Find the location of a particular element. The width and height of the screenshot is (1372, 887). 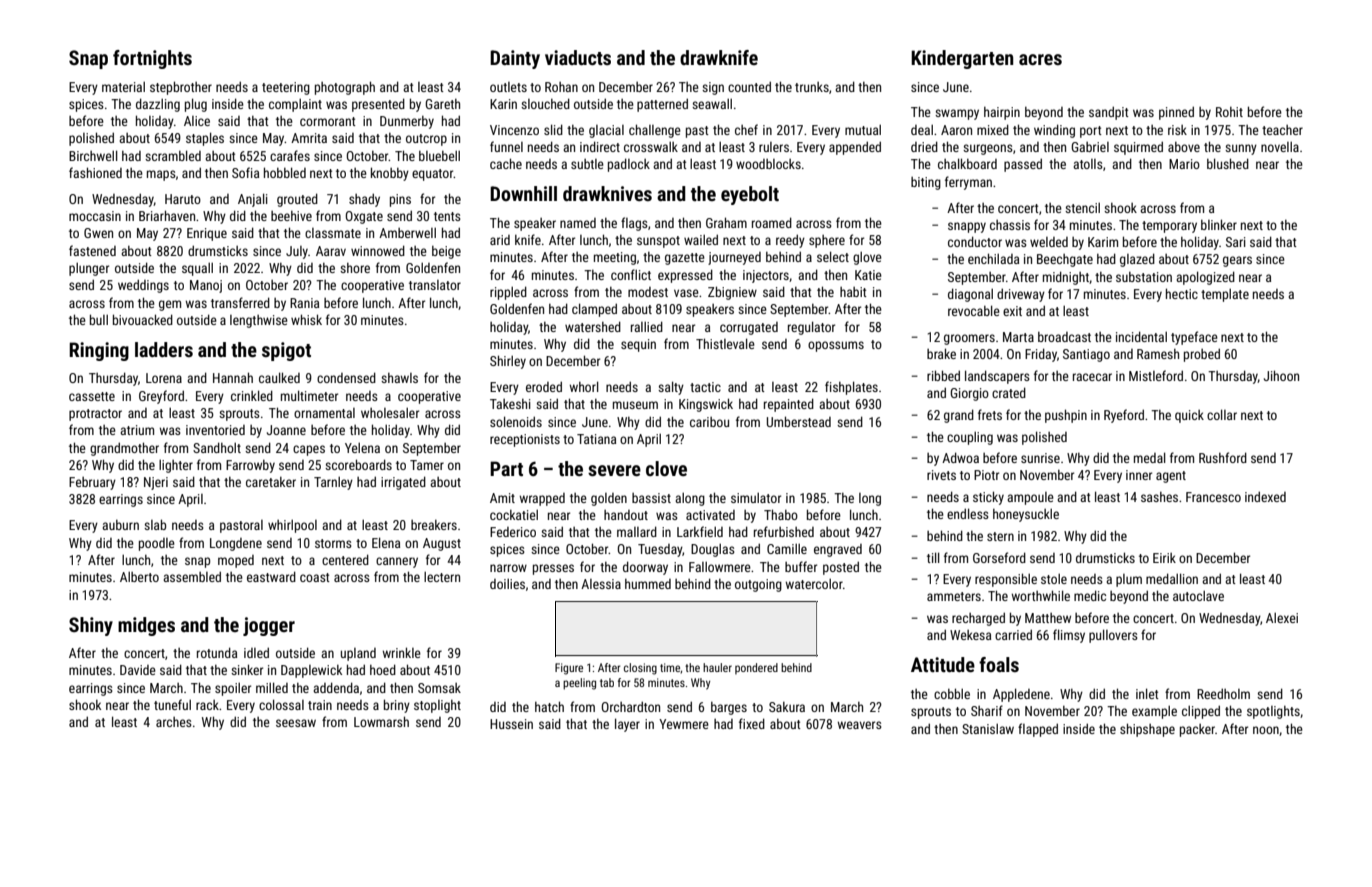

roamed is located at coordinates (772, 222).
